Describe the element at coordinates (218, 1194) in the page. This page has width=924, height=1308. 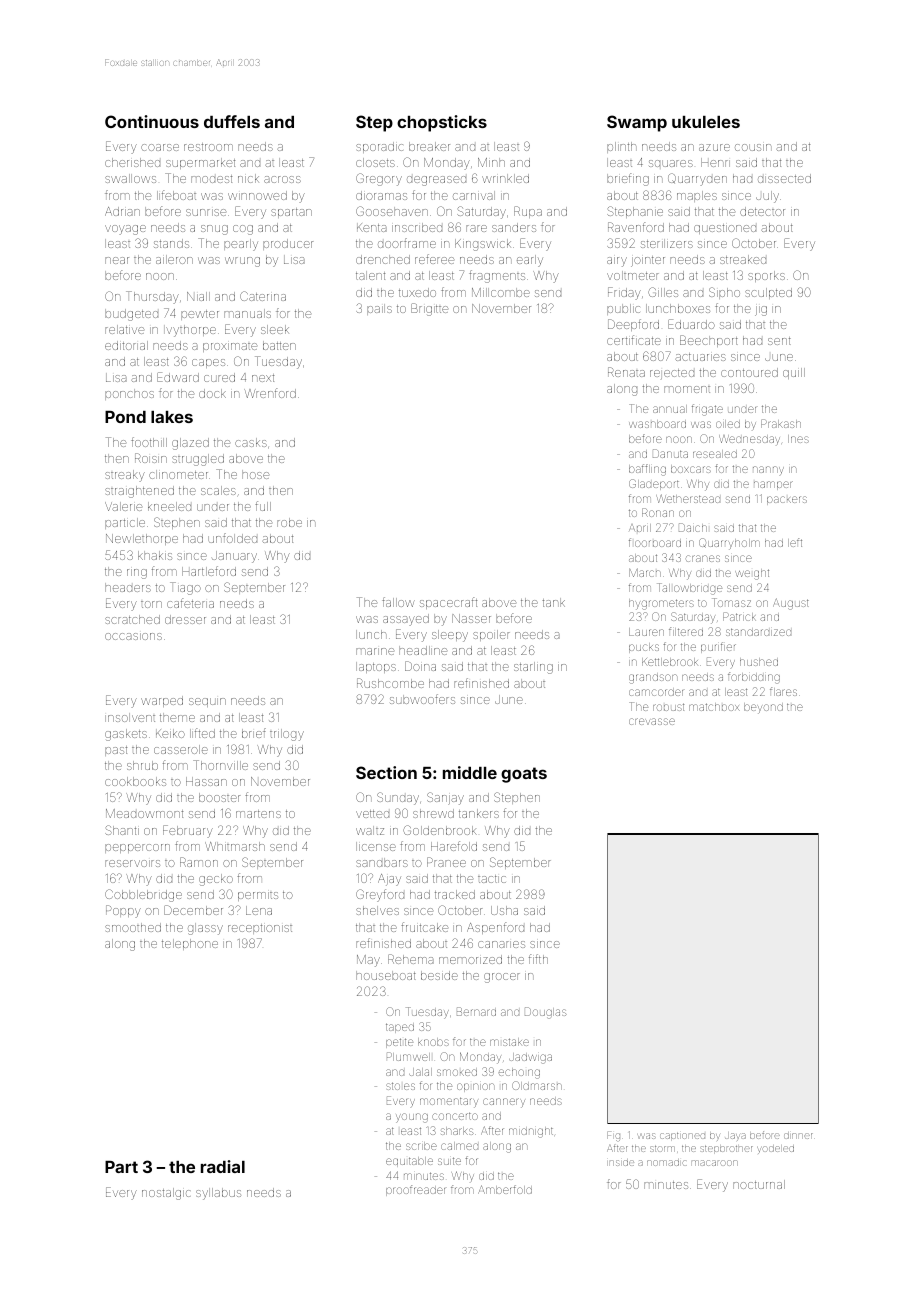
I see `syllabus` at that location.
